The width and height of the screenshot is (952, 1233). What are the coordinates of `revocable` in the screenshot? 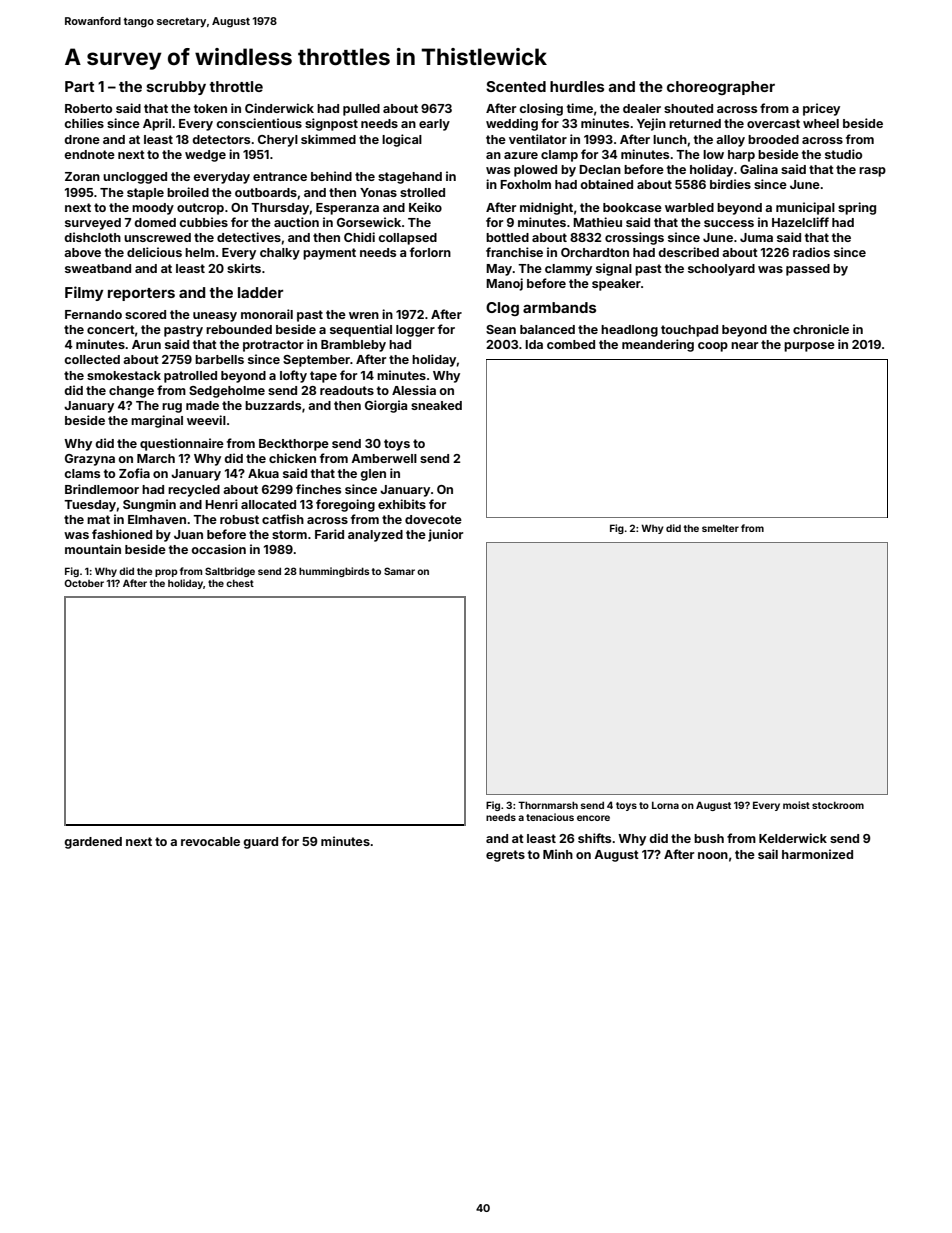 It's located at (210, 841).
